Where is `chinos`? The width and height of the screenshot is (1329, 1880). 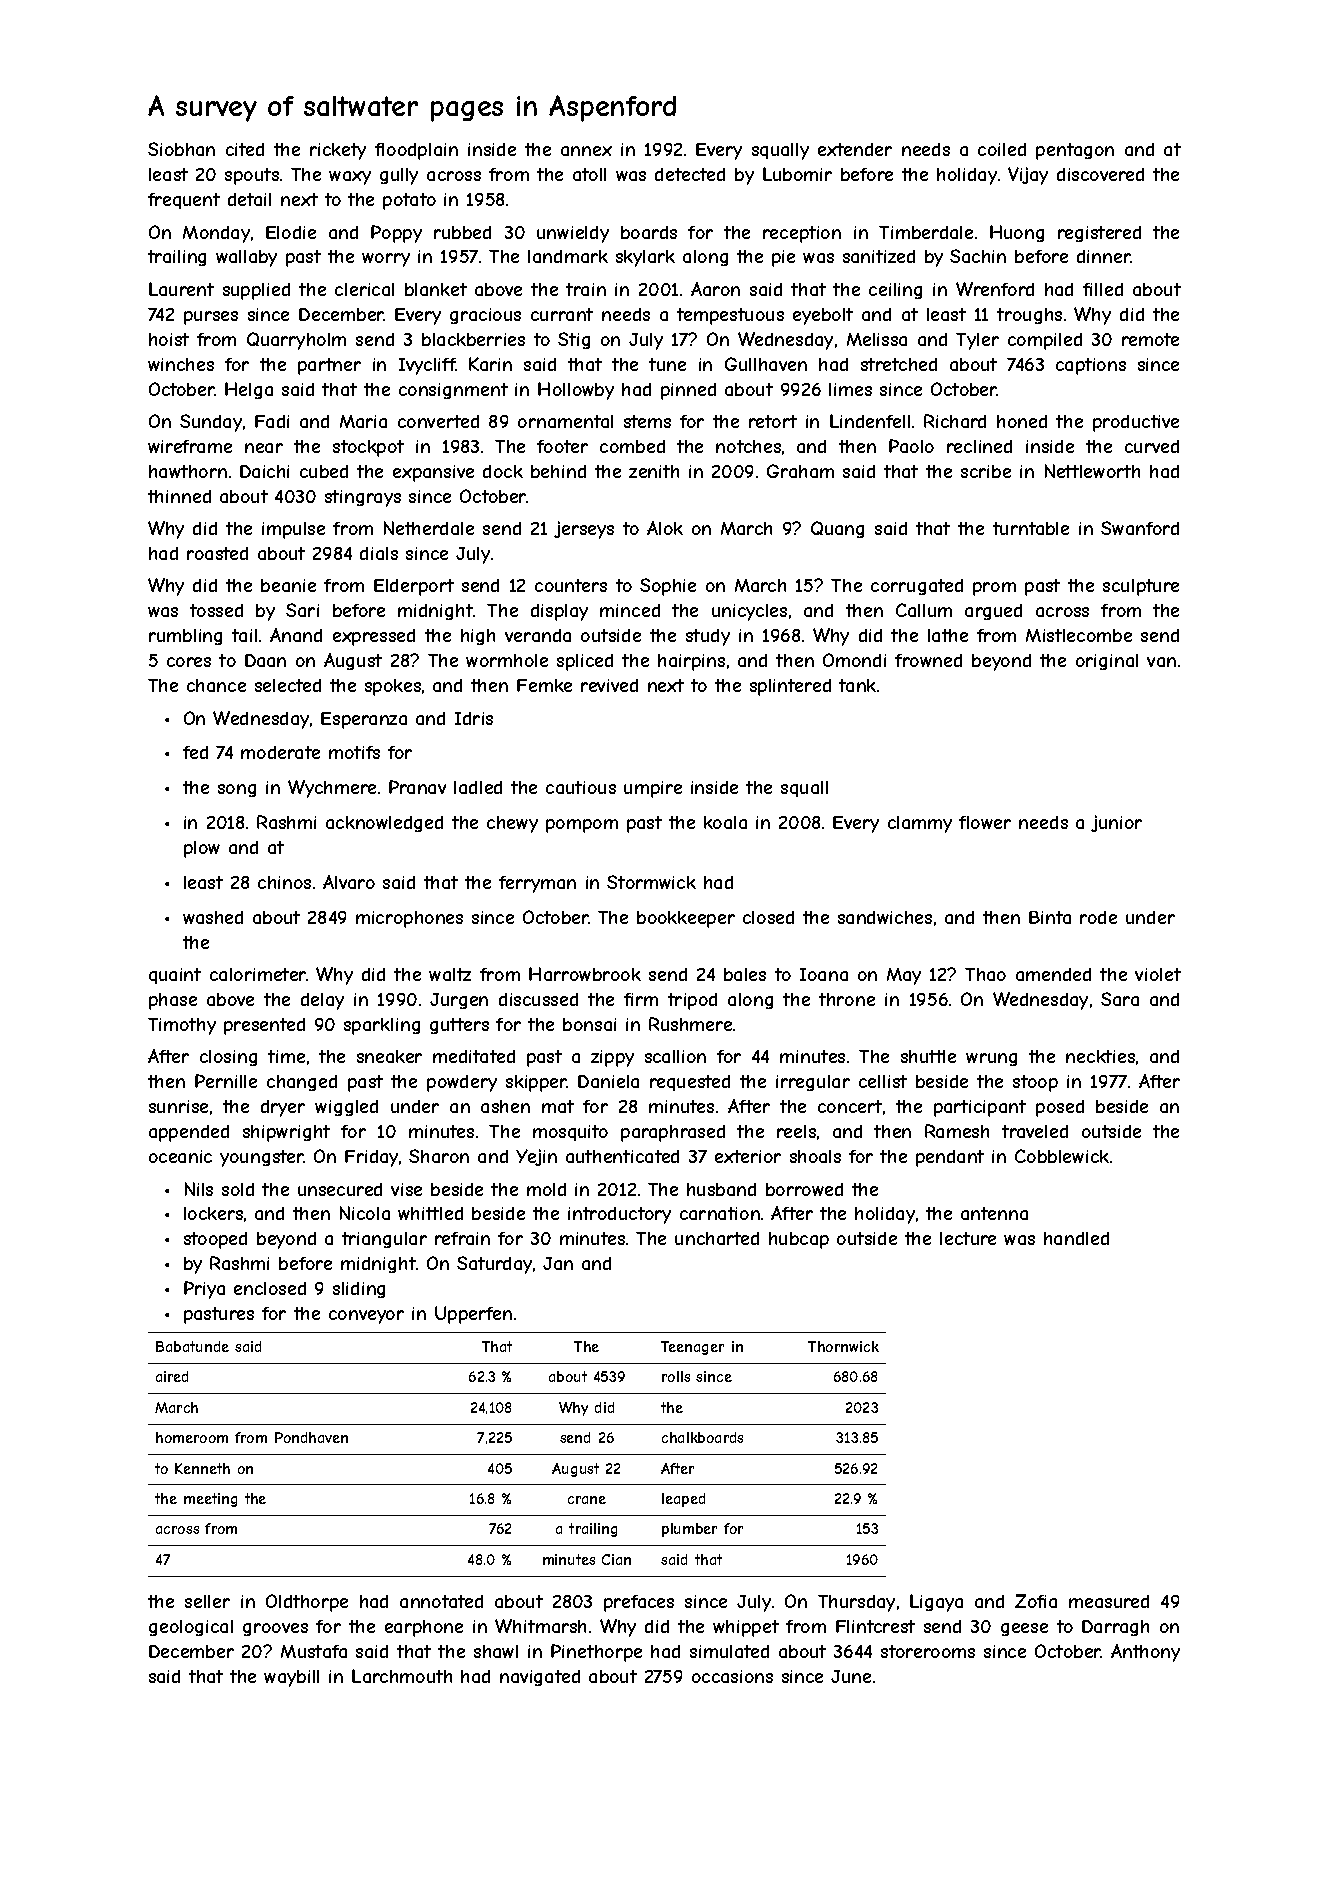
chinos is located at coordinates (284, 882).
